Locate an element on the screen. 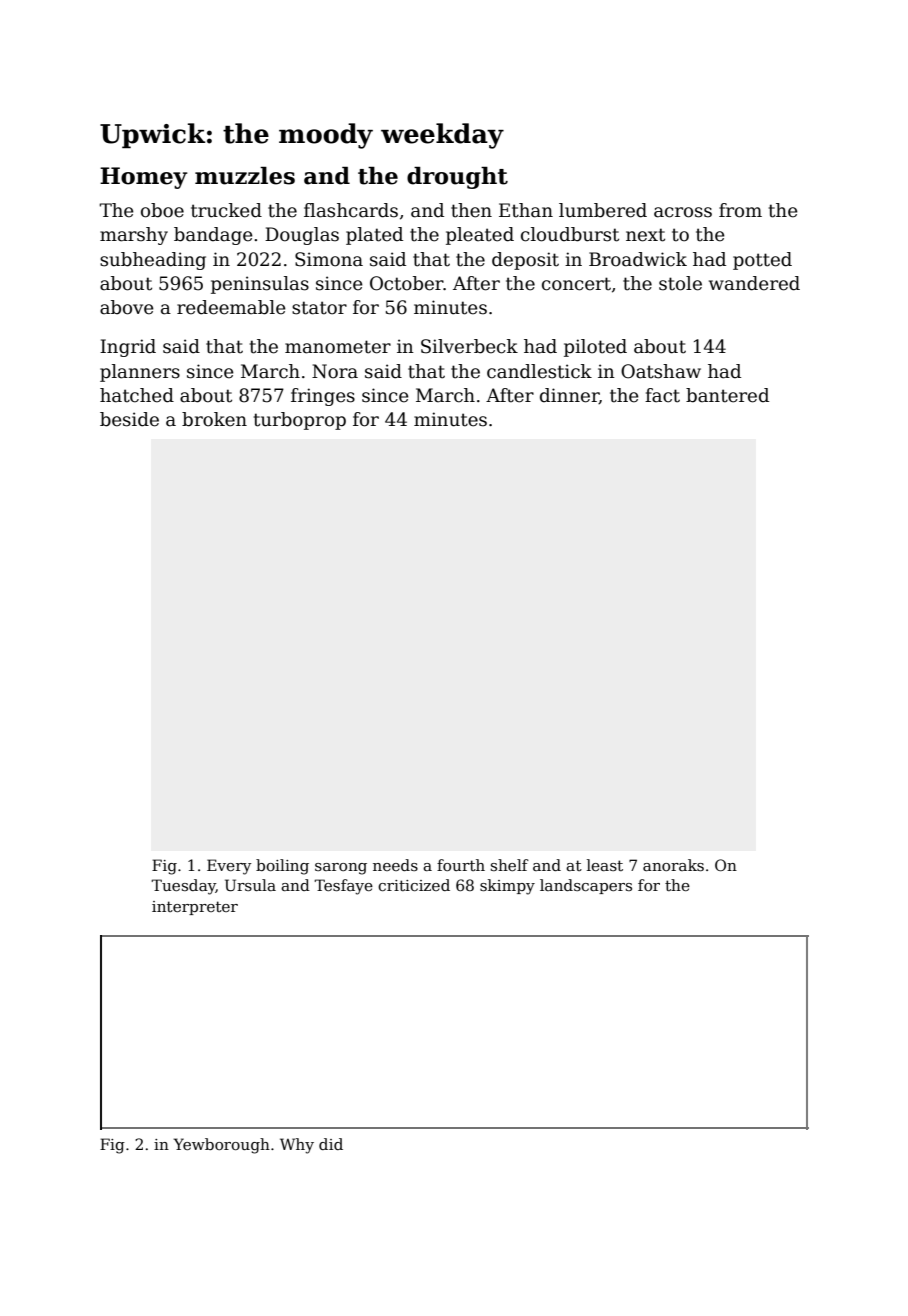  Yewborough is located at coordinates (221, 1146).
